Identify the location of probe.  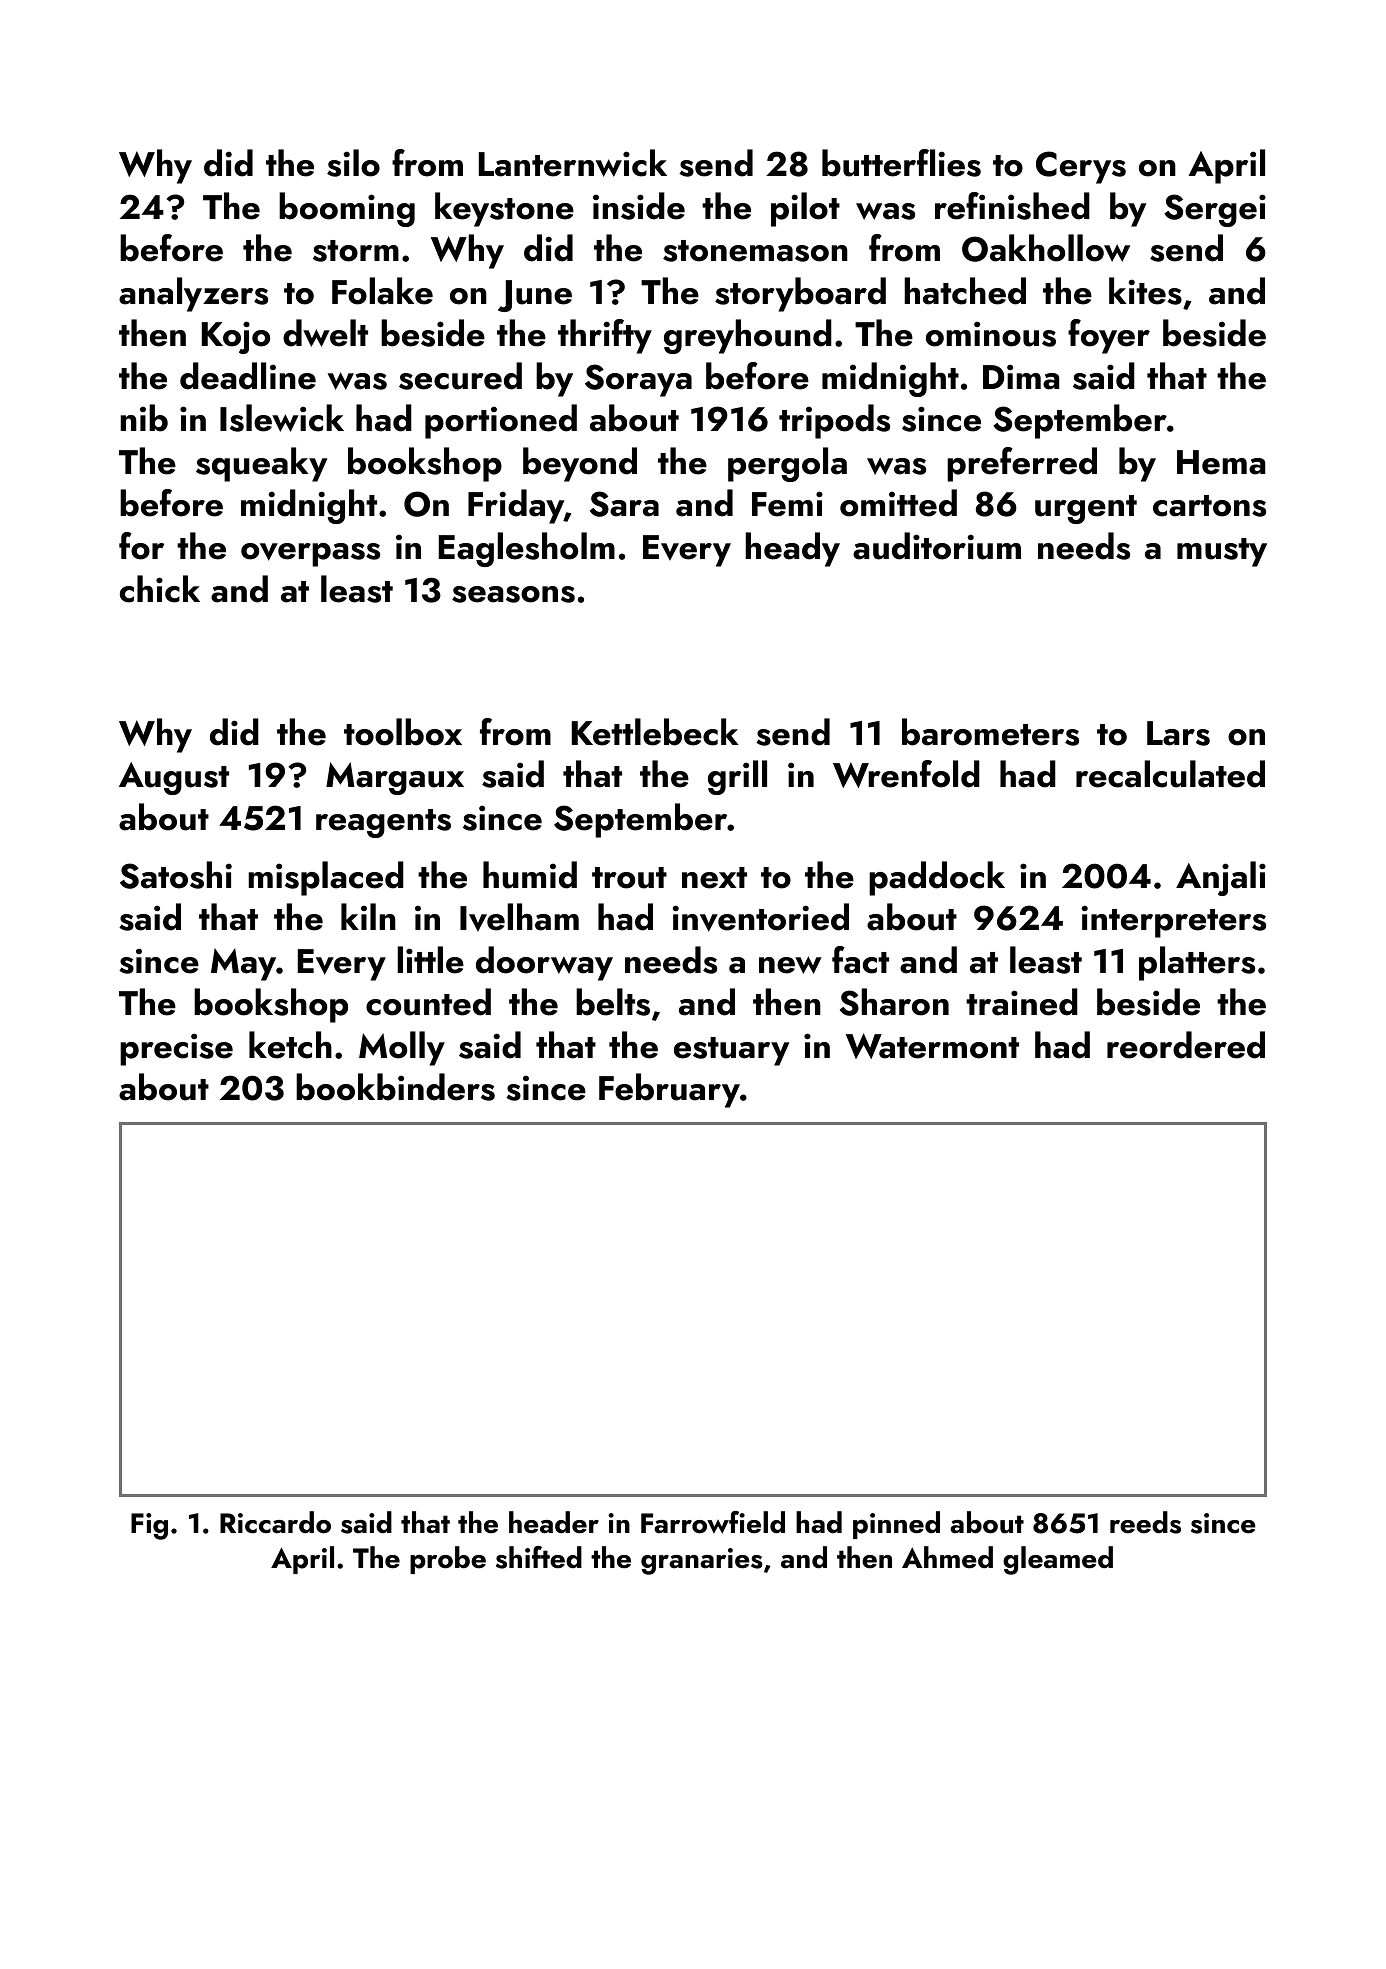
(448, 1560).
